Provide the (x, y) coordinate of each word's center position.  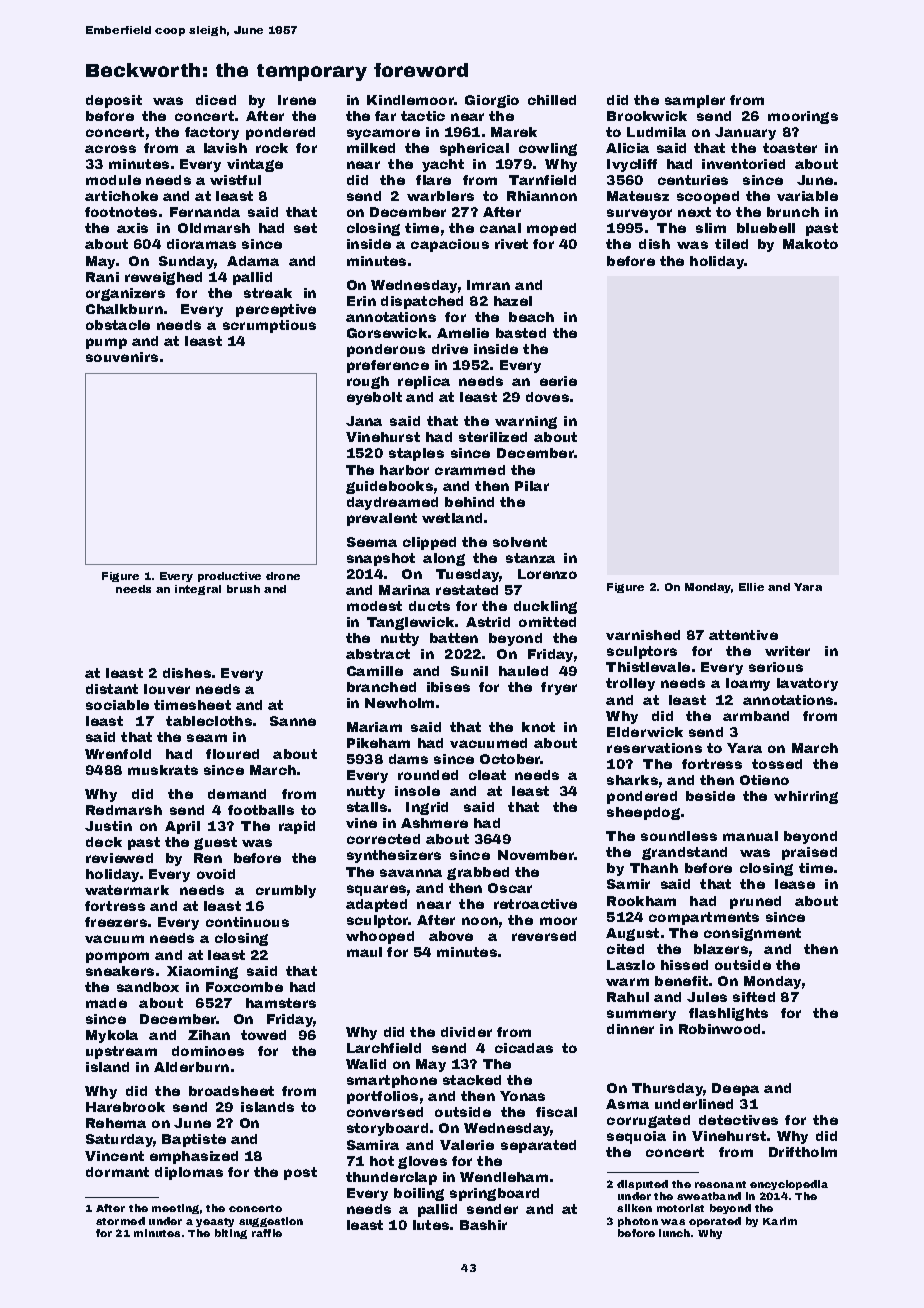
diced (216, 100)
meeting (175, 1209)
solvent (520, 542)
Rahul (628, 997)
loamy (748, 684)
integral (198, 590)
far (385, 116)
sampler (695, 101)
